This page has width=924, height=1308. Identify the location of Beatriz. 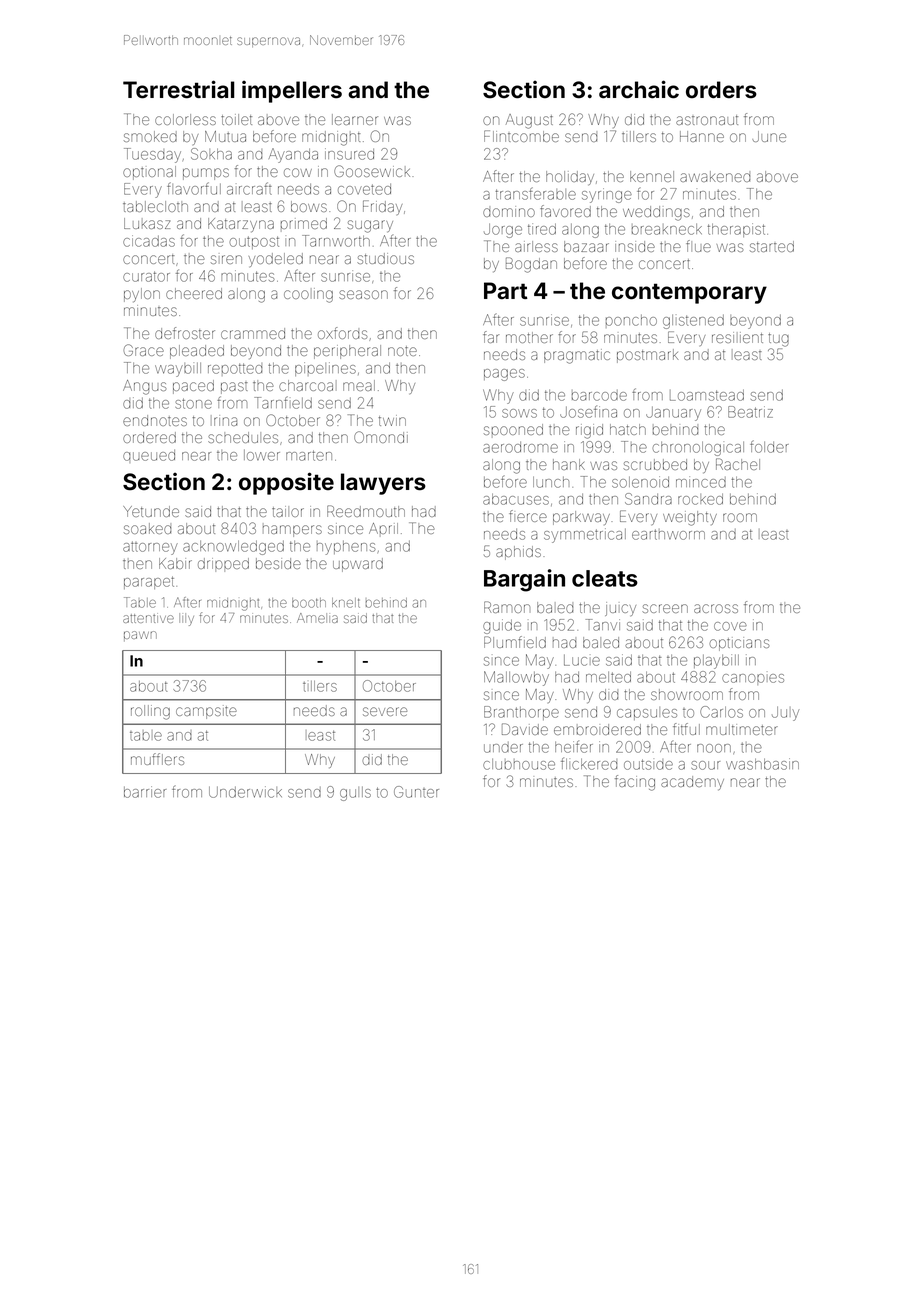
(750, 412).
